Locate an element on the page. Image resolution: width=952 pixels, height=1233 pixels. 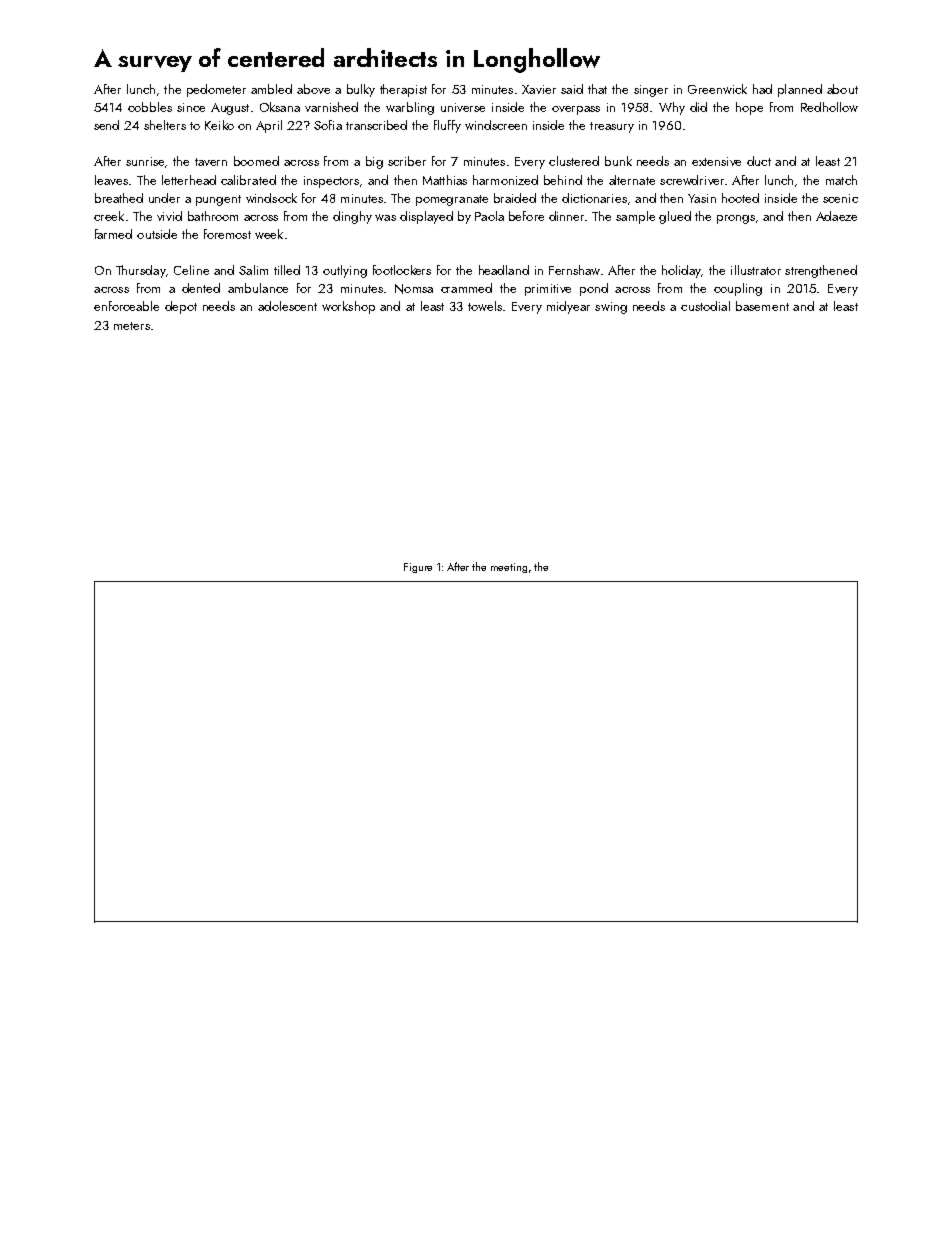
adolescent is located at coordinates (287, 306).
